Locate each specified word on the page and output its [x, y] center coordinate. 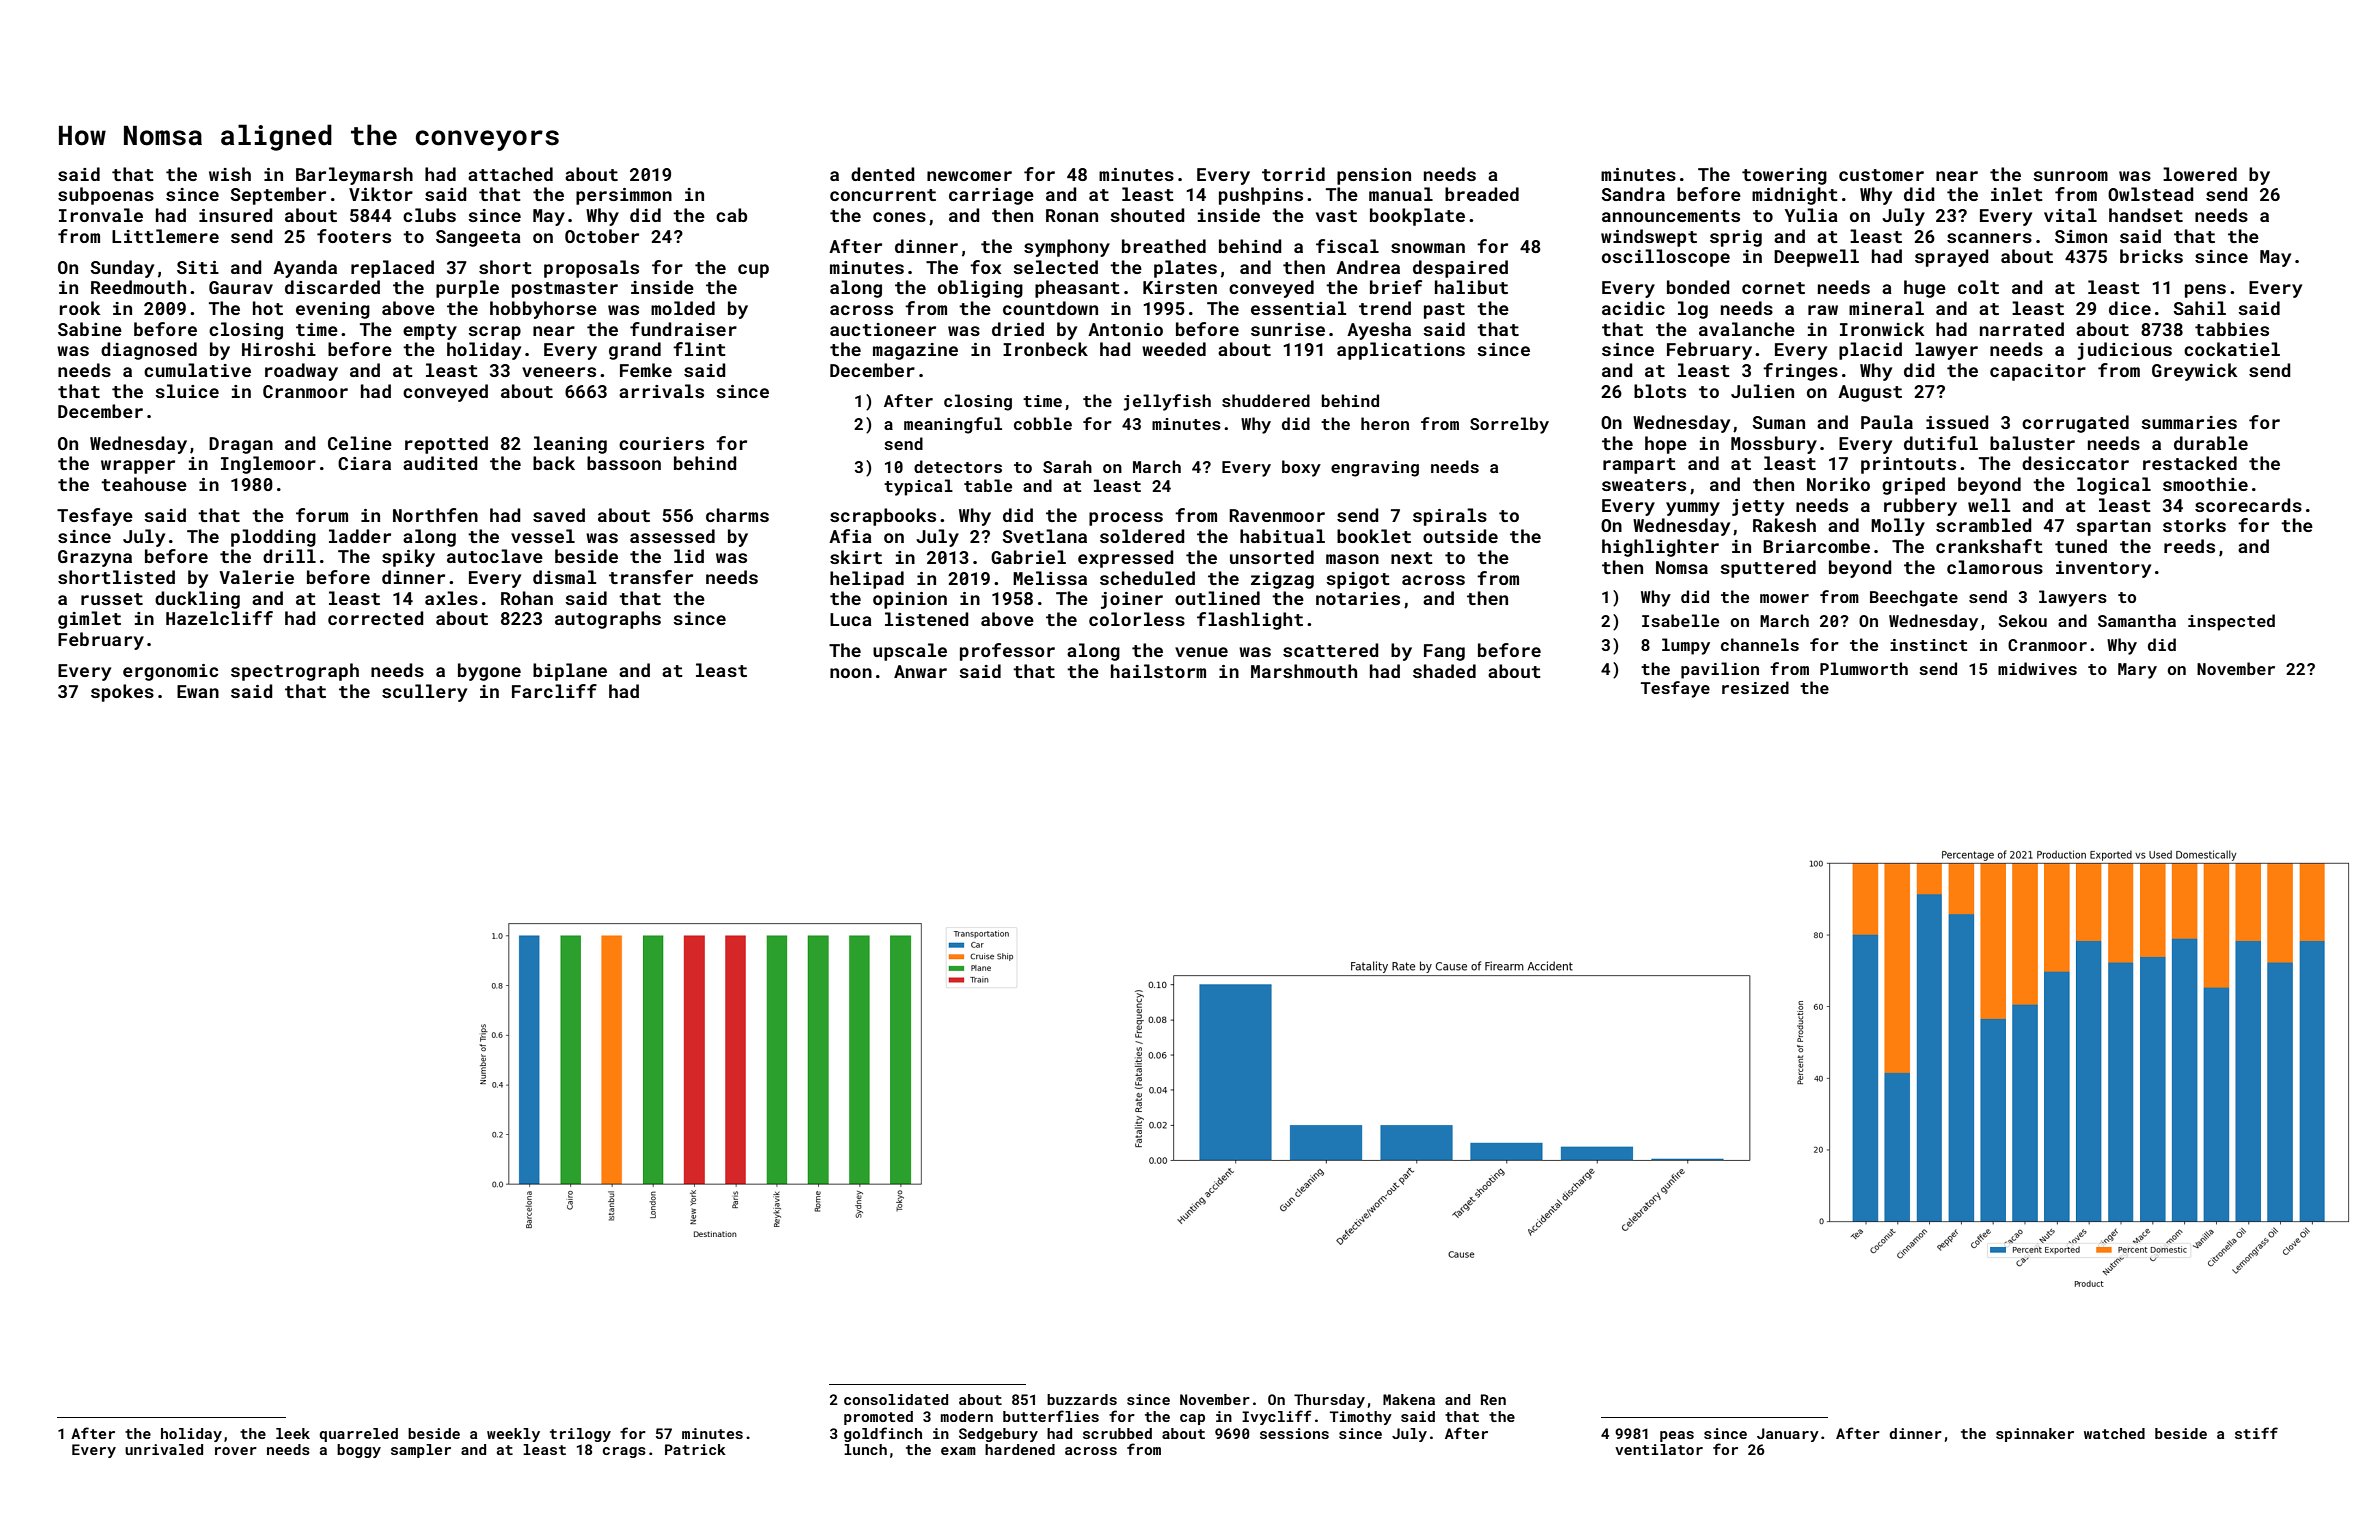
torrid [1293, 174]
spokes [122, 693]
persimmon [624, 196]
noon [851, 673]
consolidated [896, 1399]
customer [1881, 175]
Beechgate [1914, 598]
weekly [513, 1435]
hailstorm [1158, 671]
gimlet [89, 620]
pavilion [1720, 670]
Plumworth [1864, 668]
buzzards [1082, 1399]
